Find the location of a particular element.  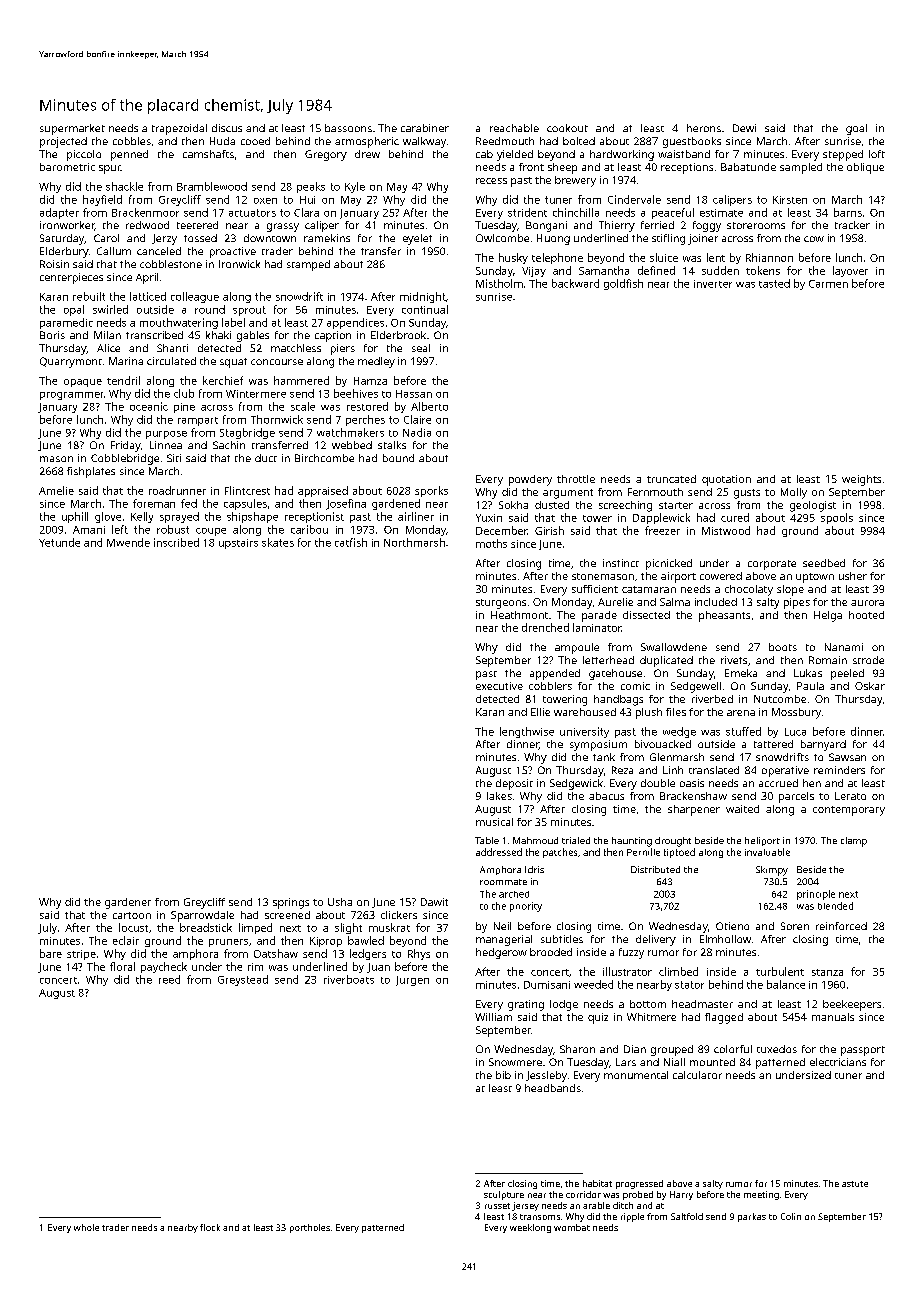

guestbooks is located at coordinates (692, 142).
